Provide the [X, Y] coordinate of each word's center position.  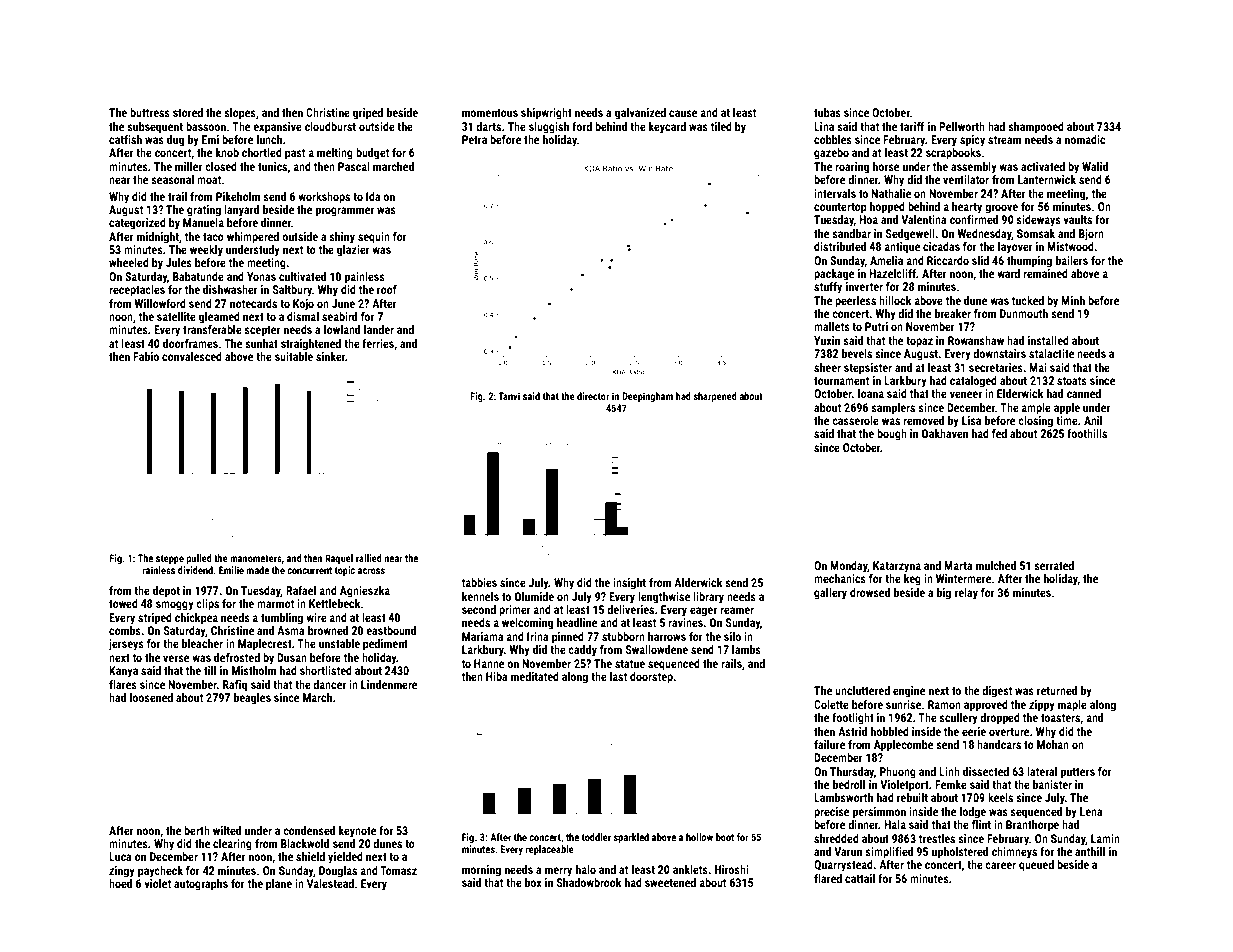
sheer [827, 367]
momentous [490, 113]
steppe [170, 559]
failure [829, 744]
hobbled [890, 731]
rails [731, 663]
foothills [1087, 433]
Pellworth [962, 126]
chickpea [196, 619]
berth [197, 830]
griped [368, 114]
